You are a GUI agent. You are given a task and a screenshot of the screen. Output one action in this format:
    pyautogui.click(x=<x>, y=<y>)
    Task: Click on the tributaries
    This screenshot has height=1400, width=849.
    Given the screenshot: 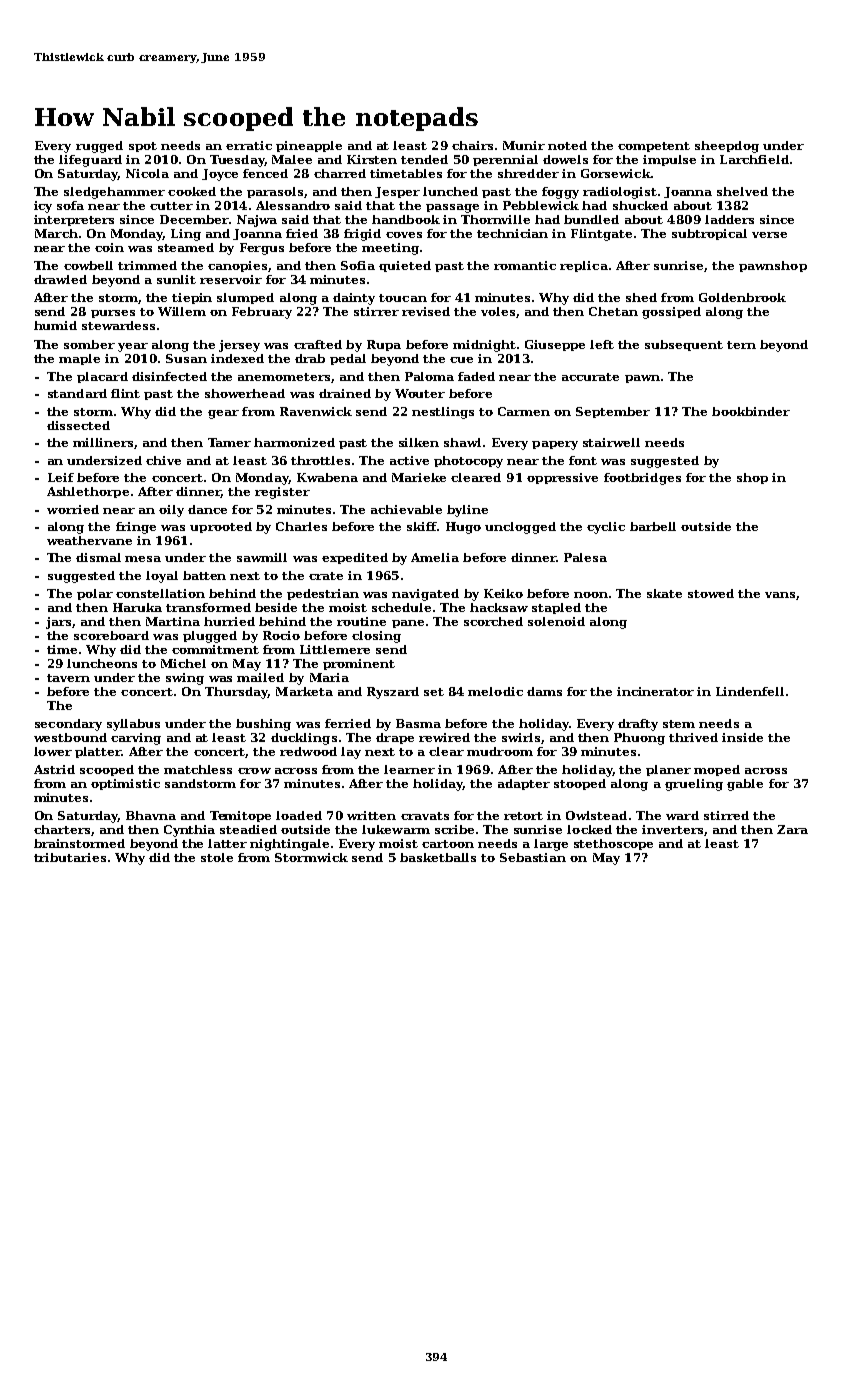 What is the action you would take?
    pyautogui.click(x=70, y=857)
